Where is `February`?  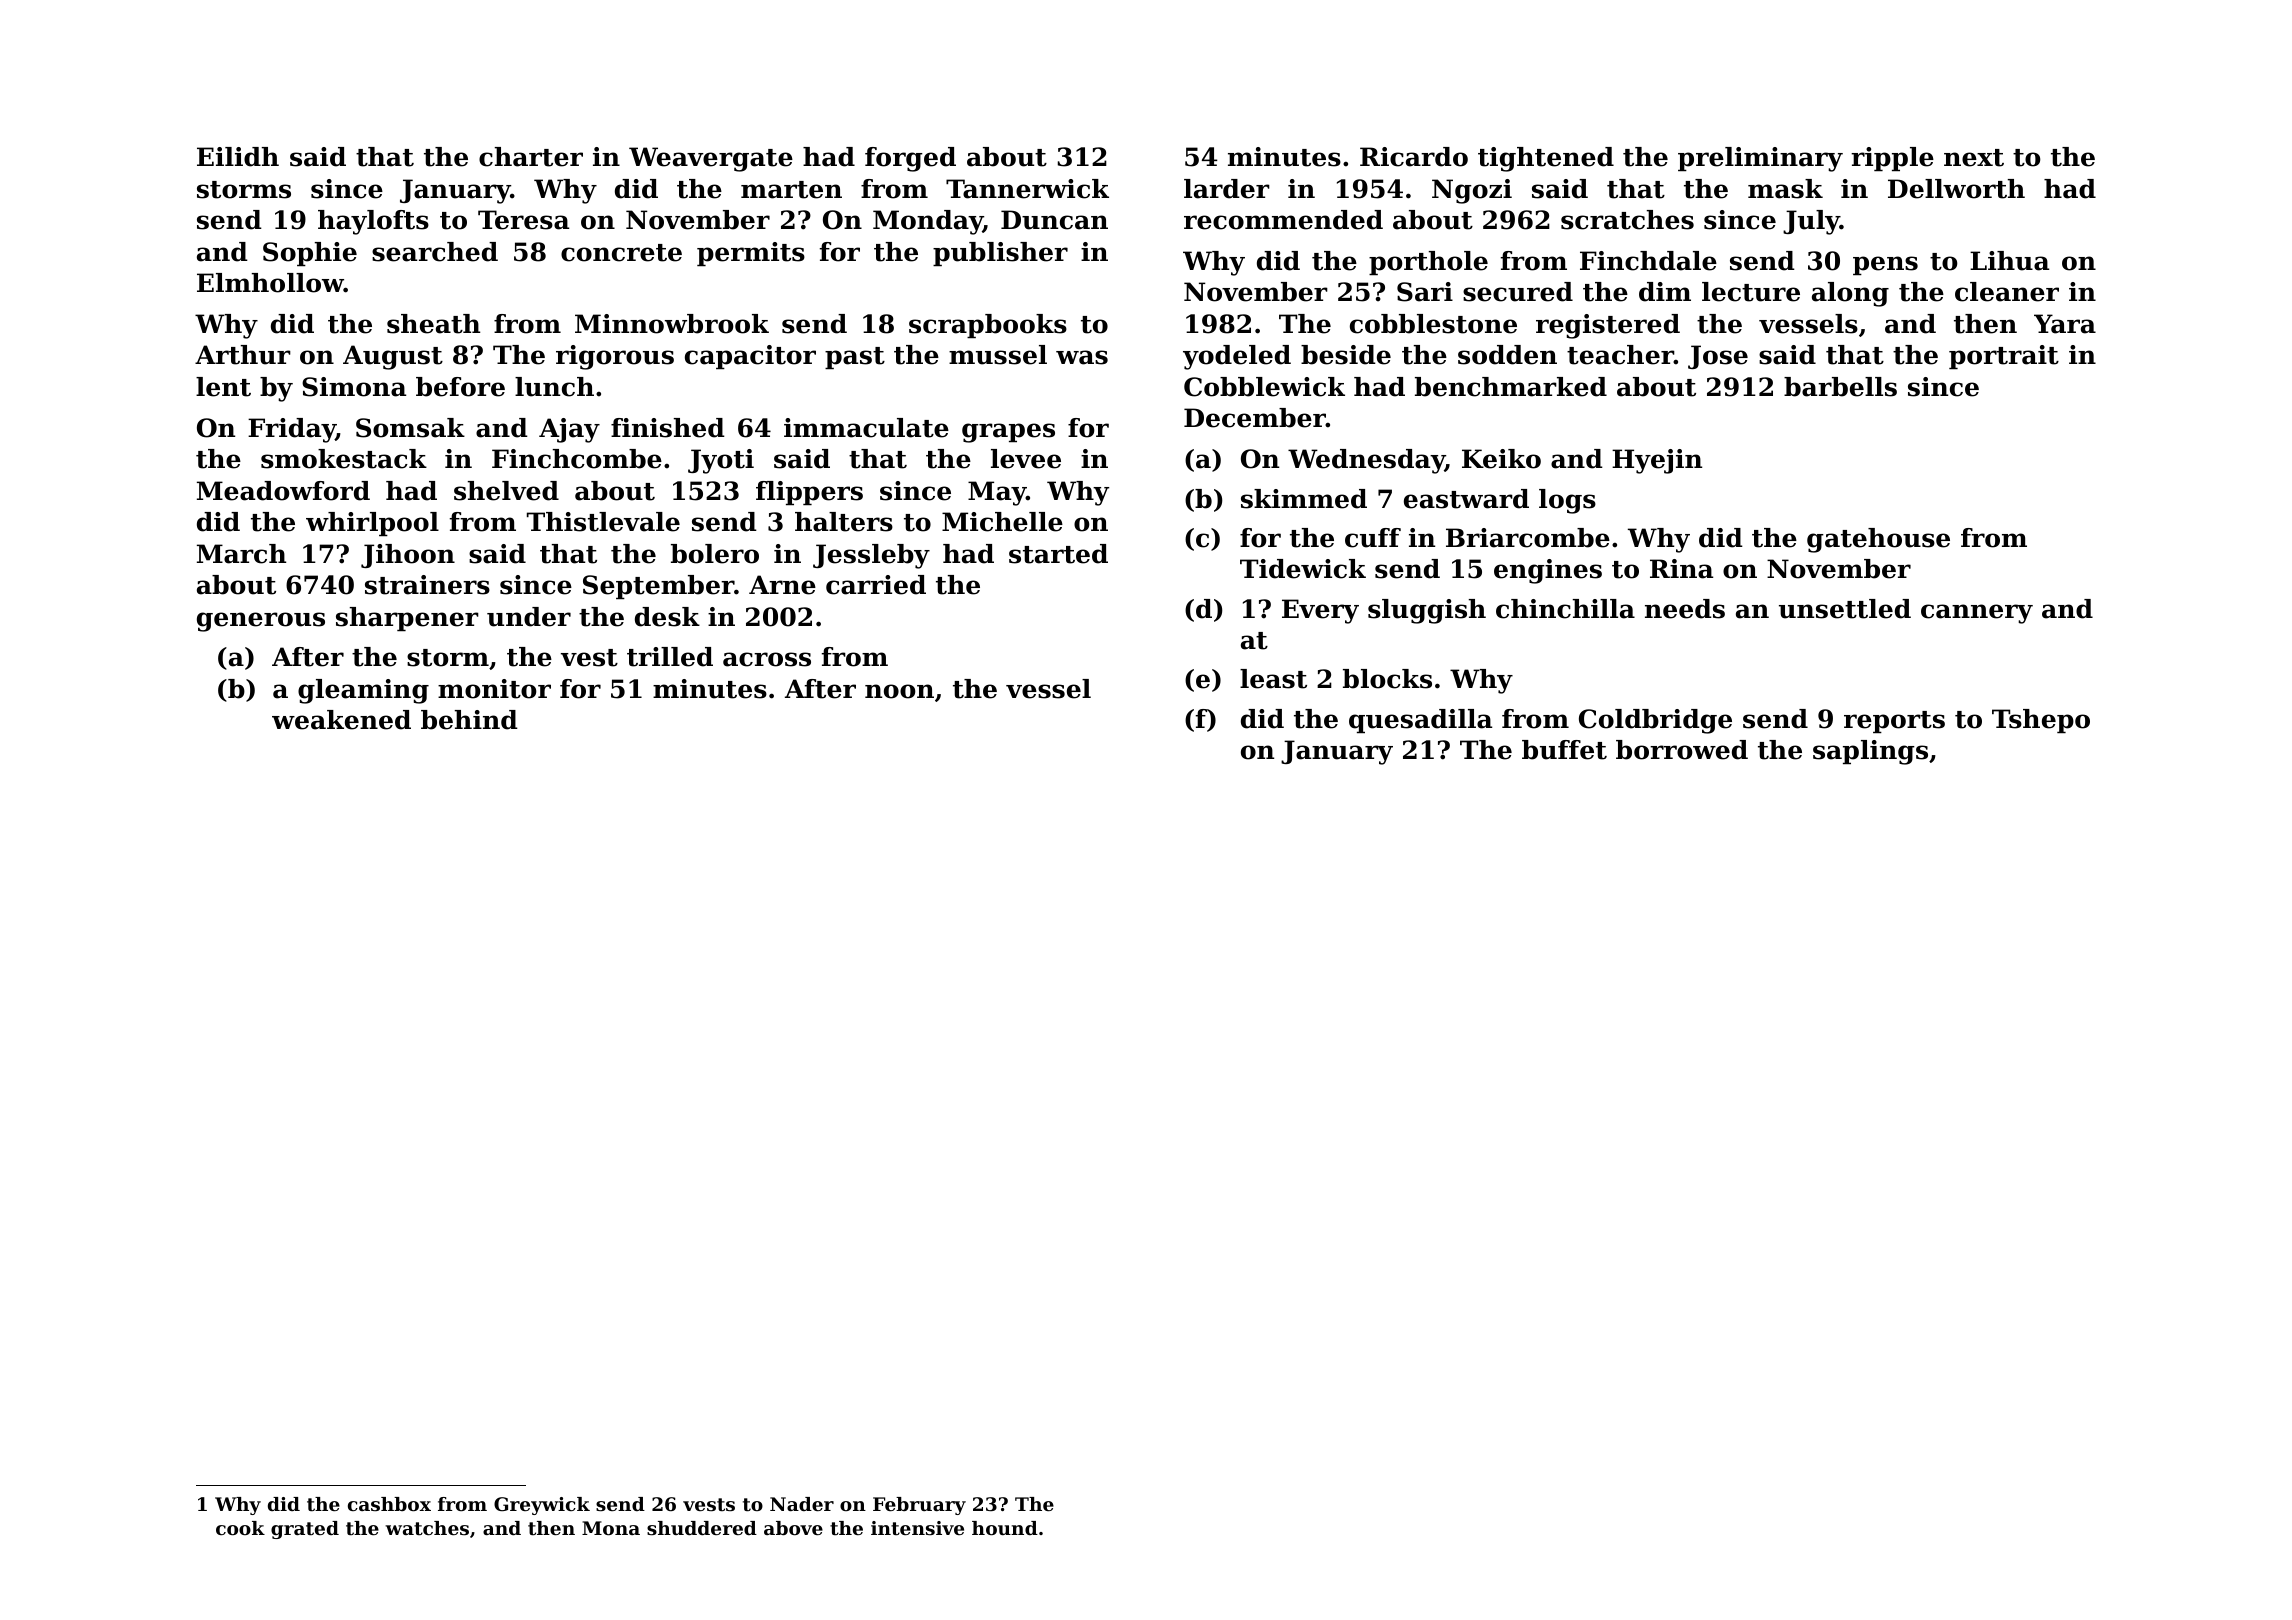
February is located at coordinates (919, 1506).
